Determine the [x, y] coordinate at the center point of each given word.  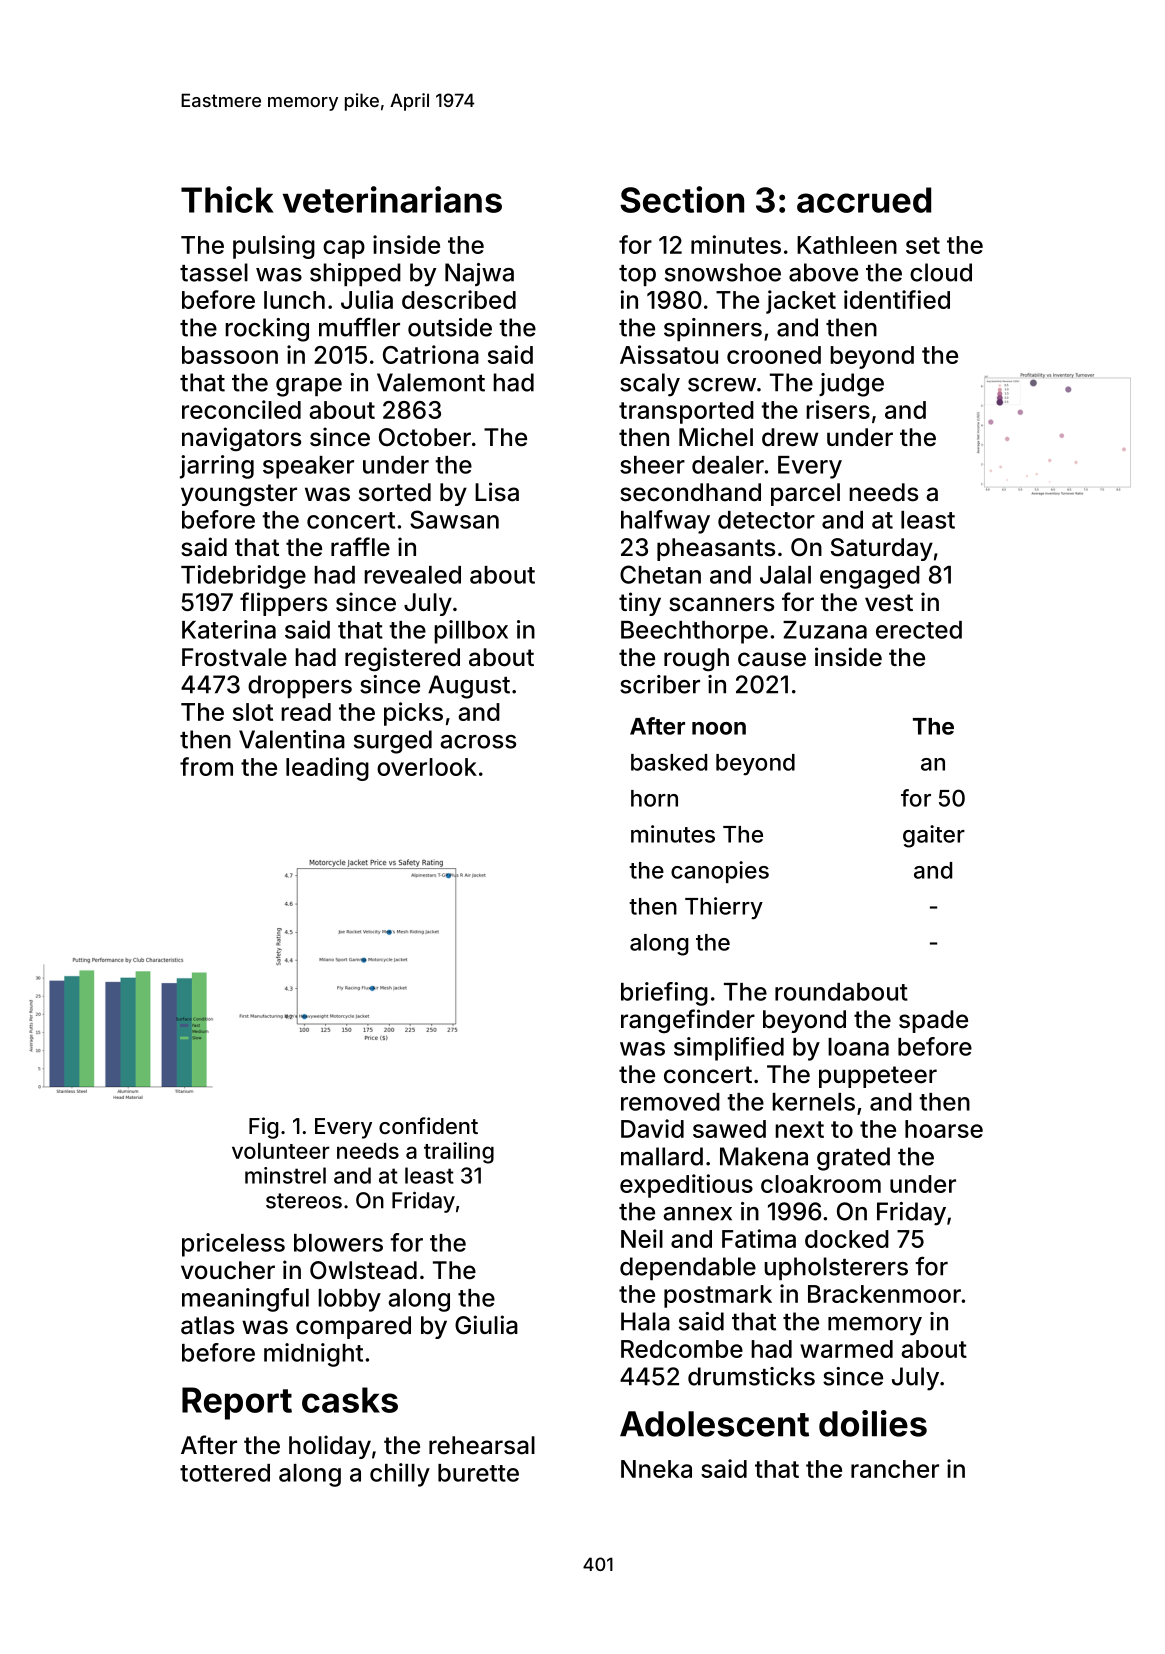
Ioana [858, 1047]
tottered [225, 1473]
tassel [214, 272]
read [306, 712]
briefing [664, 994]
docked [847, 1239]
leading [327, 769]
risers [838, 409]
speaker [308, 467]
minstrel [285, 1175]
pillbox [471, 632]
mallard [662, 1156]
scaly [650, 385]
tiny [640, 604]
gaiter [934, 836]
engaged [870, 577]
